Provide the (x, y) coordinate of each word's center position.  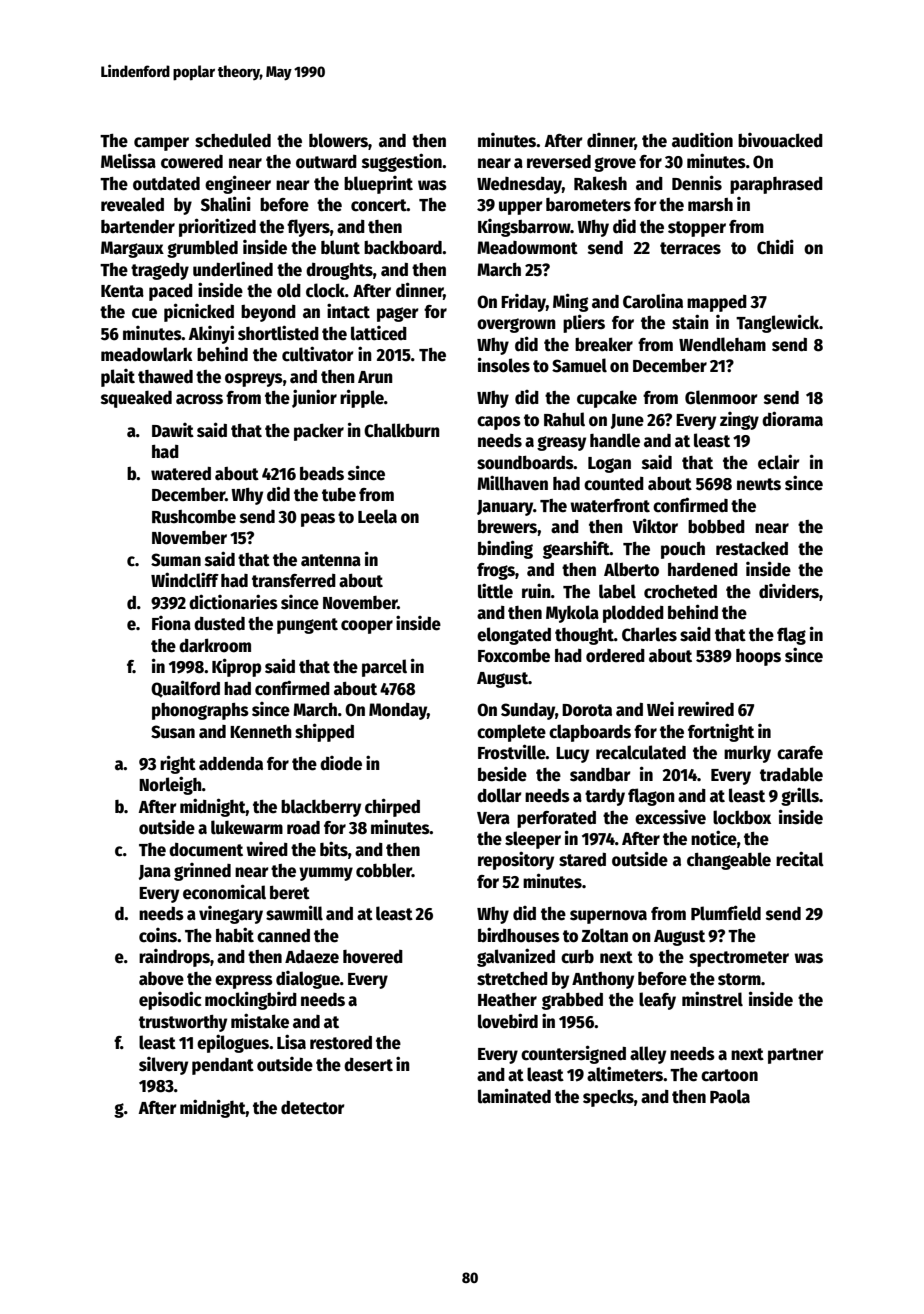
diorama (792, 419)
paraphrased (776, 185)
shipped (324, 732)
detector (313, 1108)
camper (161, 144)
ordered (615, 656)
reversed (559, 162)
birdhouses (519, 935)
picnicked (199, 312)
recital (800, 859)
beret (290, 893)
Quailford (185, 689)
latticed (379, 333)
